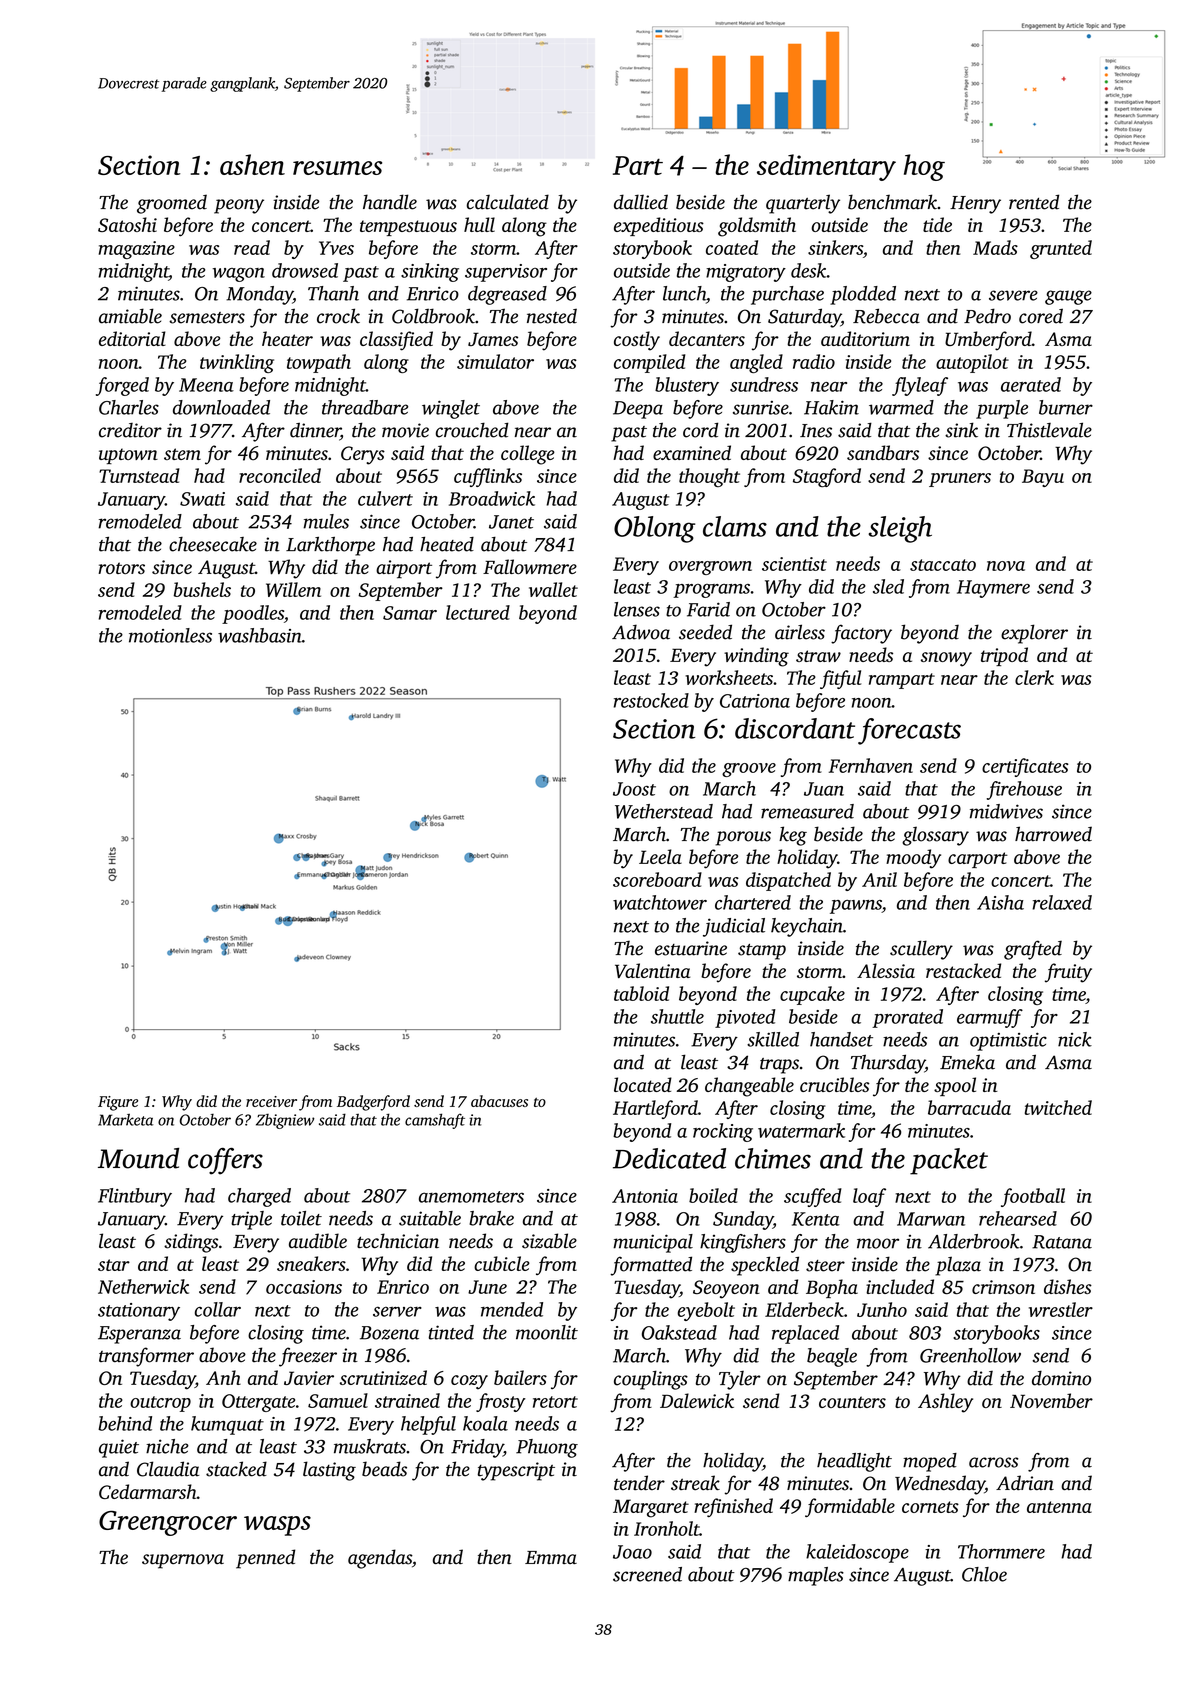 Image resolution: width=1190 pixels, height=1683 pixels. Describe the element at coordinates (637, 609) in the screenshot. I see `lenses` at that location.
